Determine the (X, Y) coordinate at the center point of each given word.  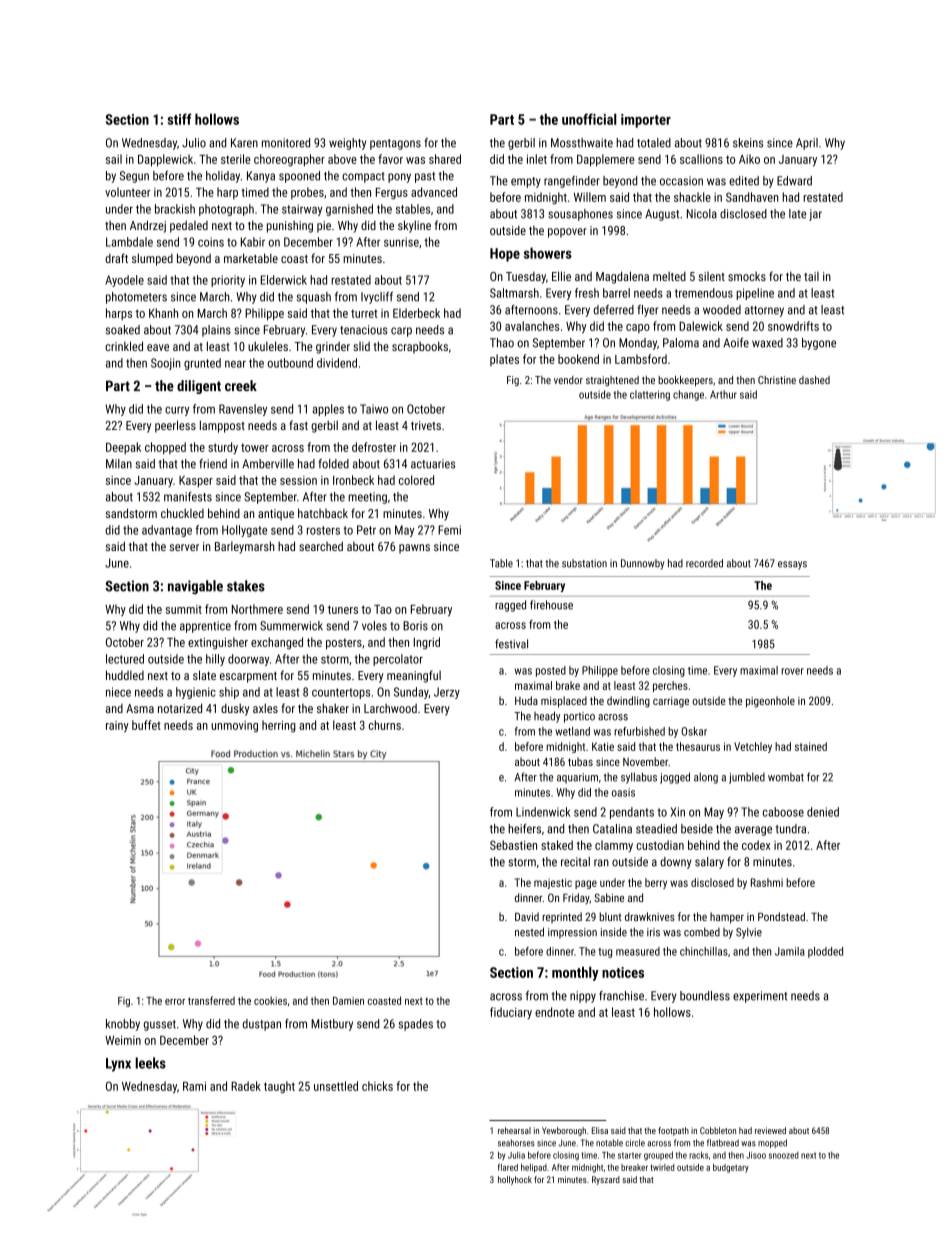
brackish (175, 209)
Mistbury (332, 1025)
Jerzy (447, 693)
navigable (195, 587)
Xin (678, 812)
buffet (146, 725)
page (586, 884)
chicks (377, 1086)
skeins (748, 143)
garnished (349, 210)
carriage (671, 702)
